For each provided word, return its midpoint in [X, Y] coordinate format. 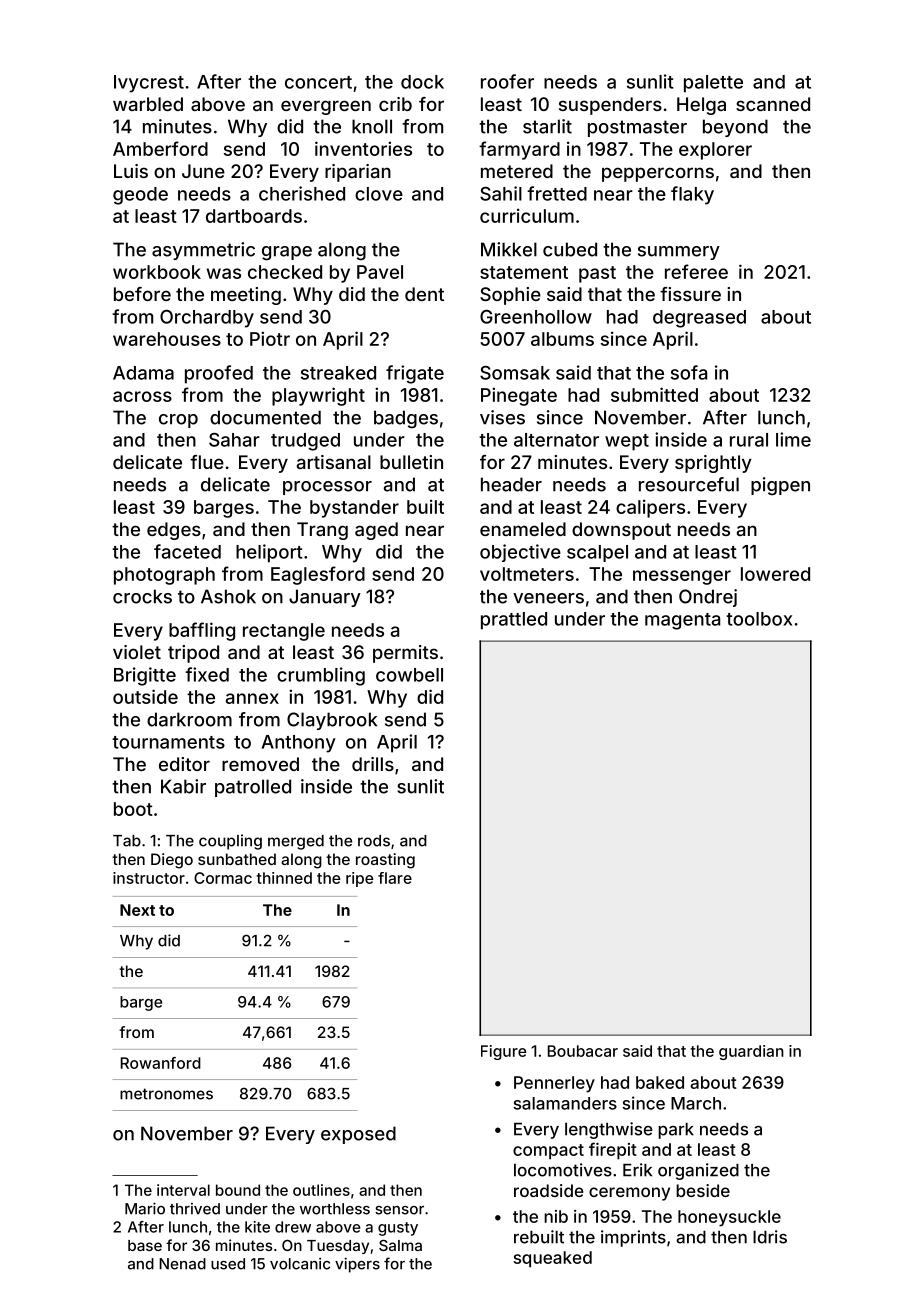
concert [318, 82]
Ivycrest [149, 84]
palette [713, 84]
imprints [633, 1238]
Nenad [182, 1264]
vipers [357, 1265]
